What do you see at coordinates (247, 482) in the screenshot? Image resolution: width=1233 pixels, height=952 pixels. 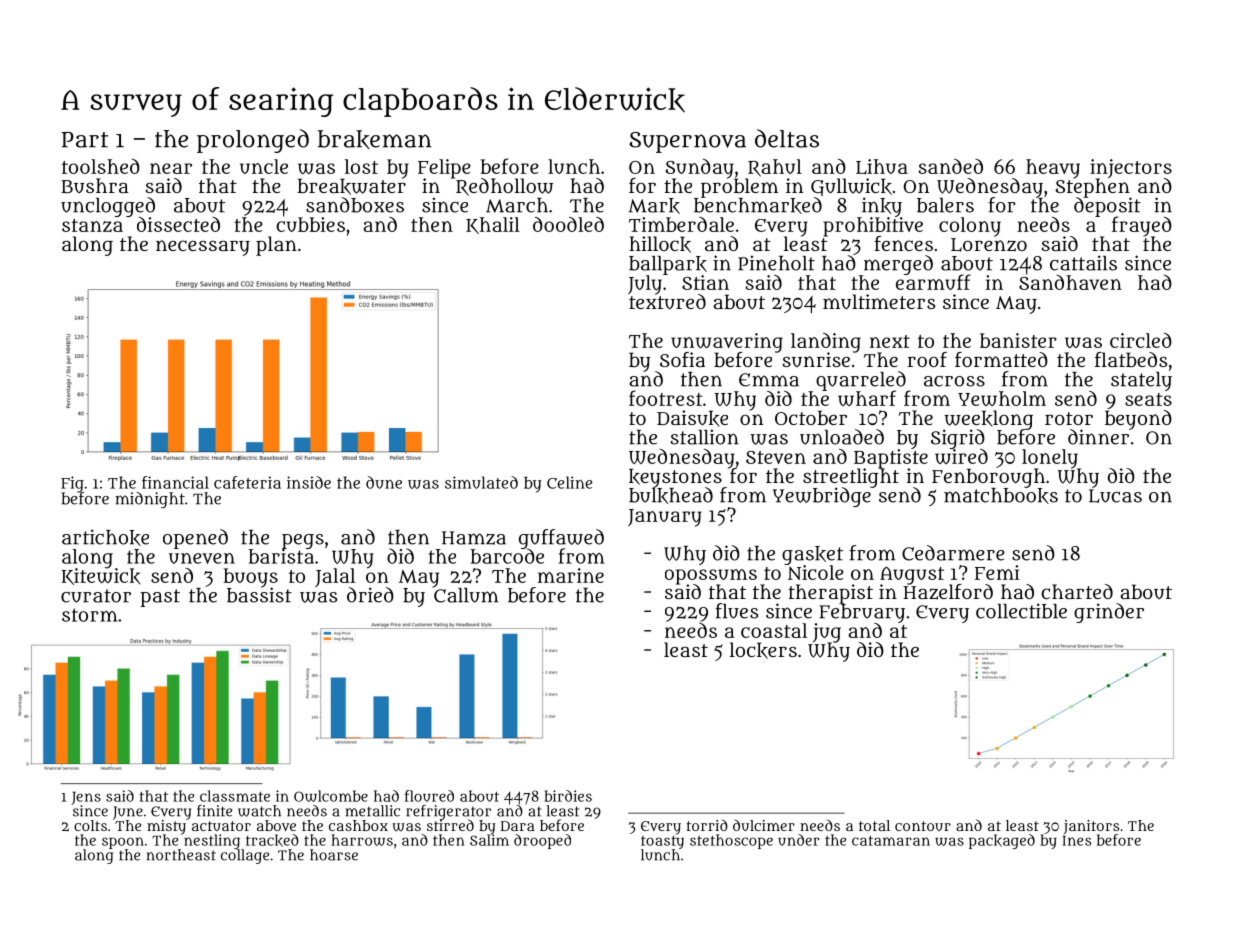 I see `cafeteria` at bounding box center [247, 482].
